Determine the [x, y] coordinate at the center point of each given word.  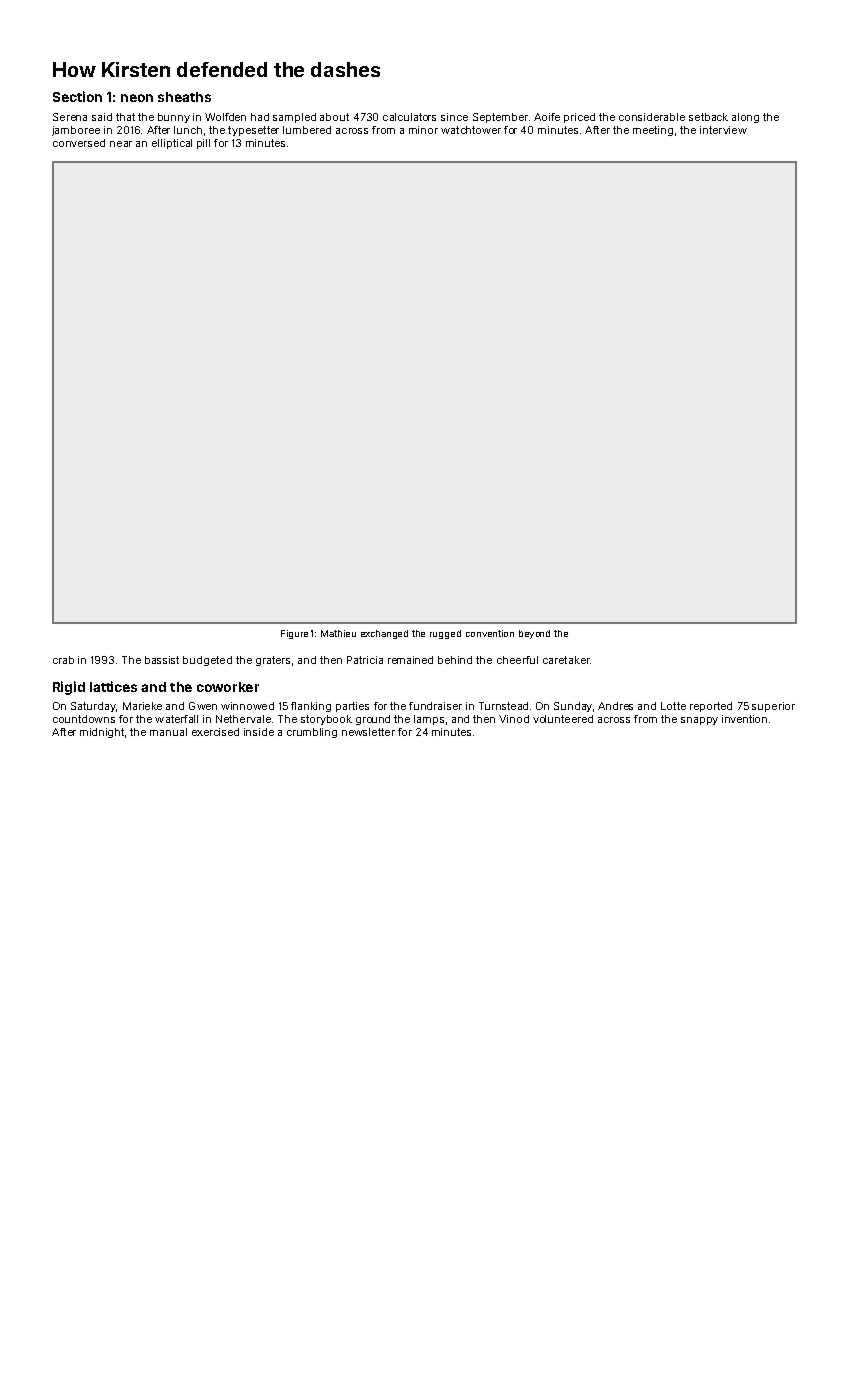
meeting [653, 131]
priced [579, 118]
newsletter [368, 732]
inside [259, 732]
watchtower [471, 130]
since [454, 117]
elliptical [172, 144]
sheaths [184, 97]
